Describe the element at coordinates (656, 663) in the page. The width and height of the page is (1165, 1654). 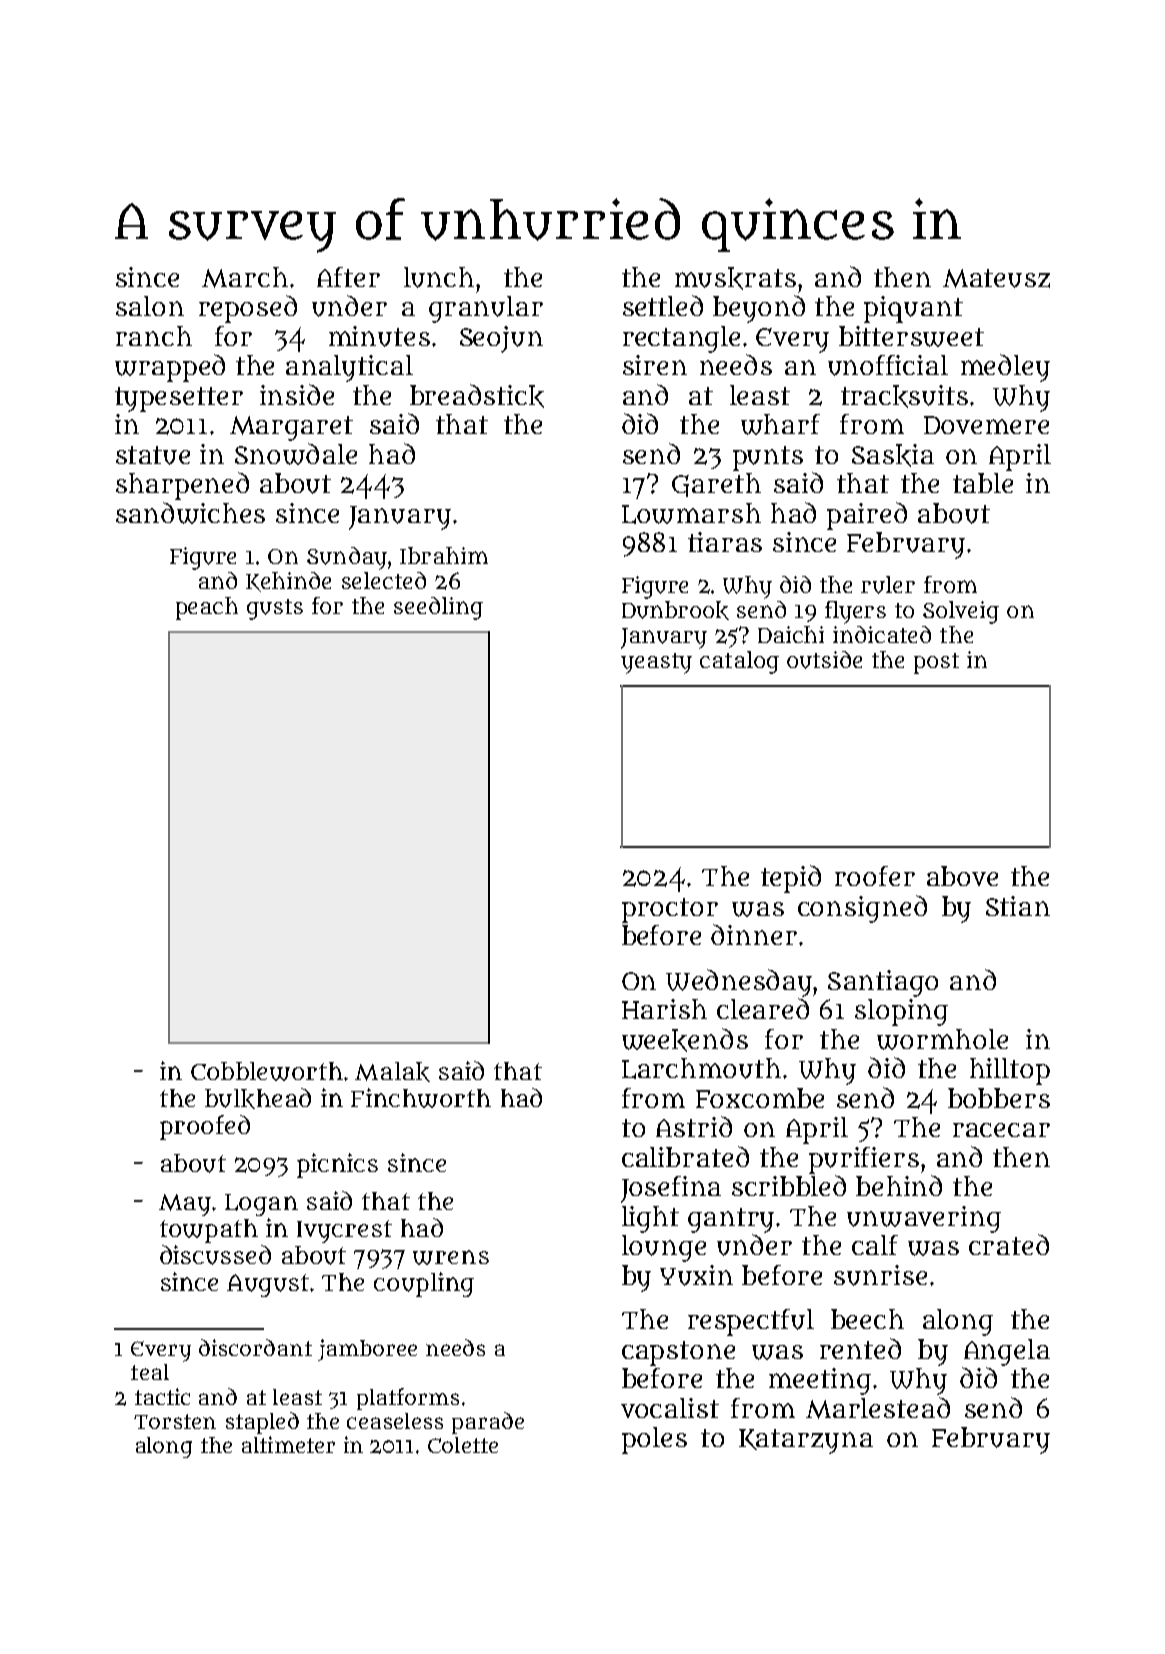
I see `yeasty` at that location.
